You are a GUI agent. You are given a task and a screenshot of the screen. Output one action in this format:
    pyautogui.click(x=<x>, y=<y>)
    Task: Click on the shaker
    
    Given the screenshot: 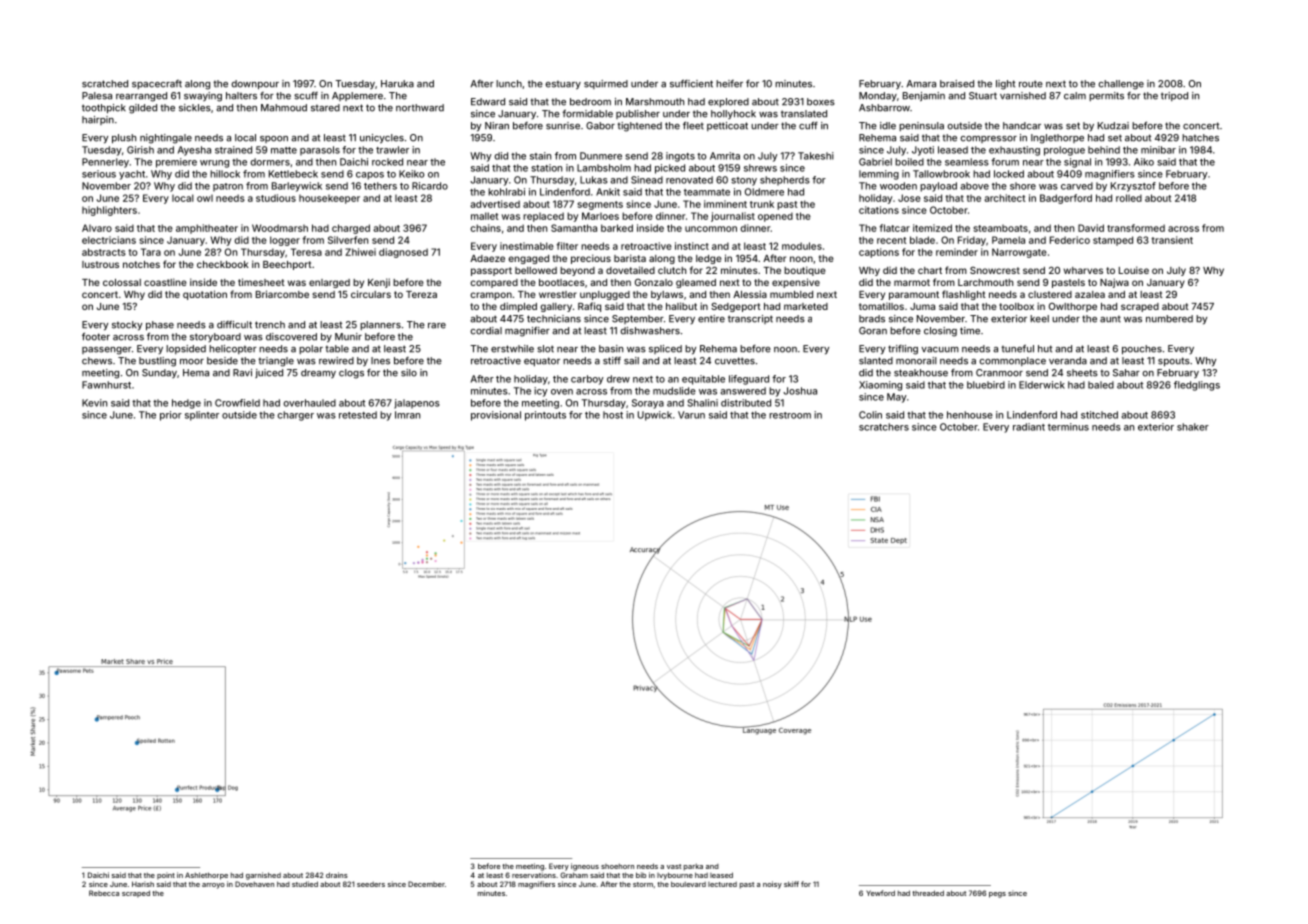 What is the action you would take?
    pyautogui.click(x=1193, y=427)
